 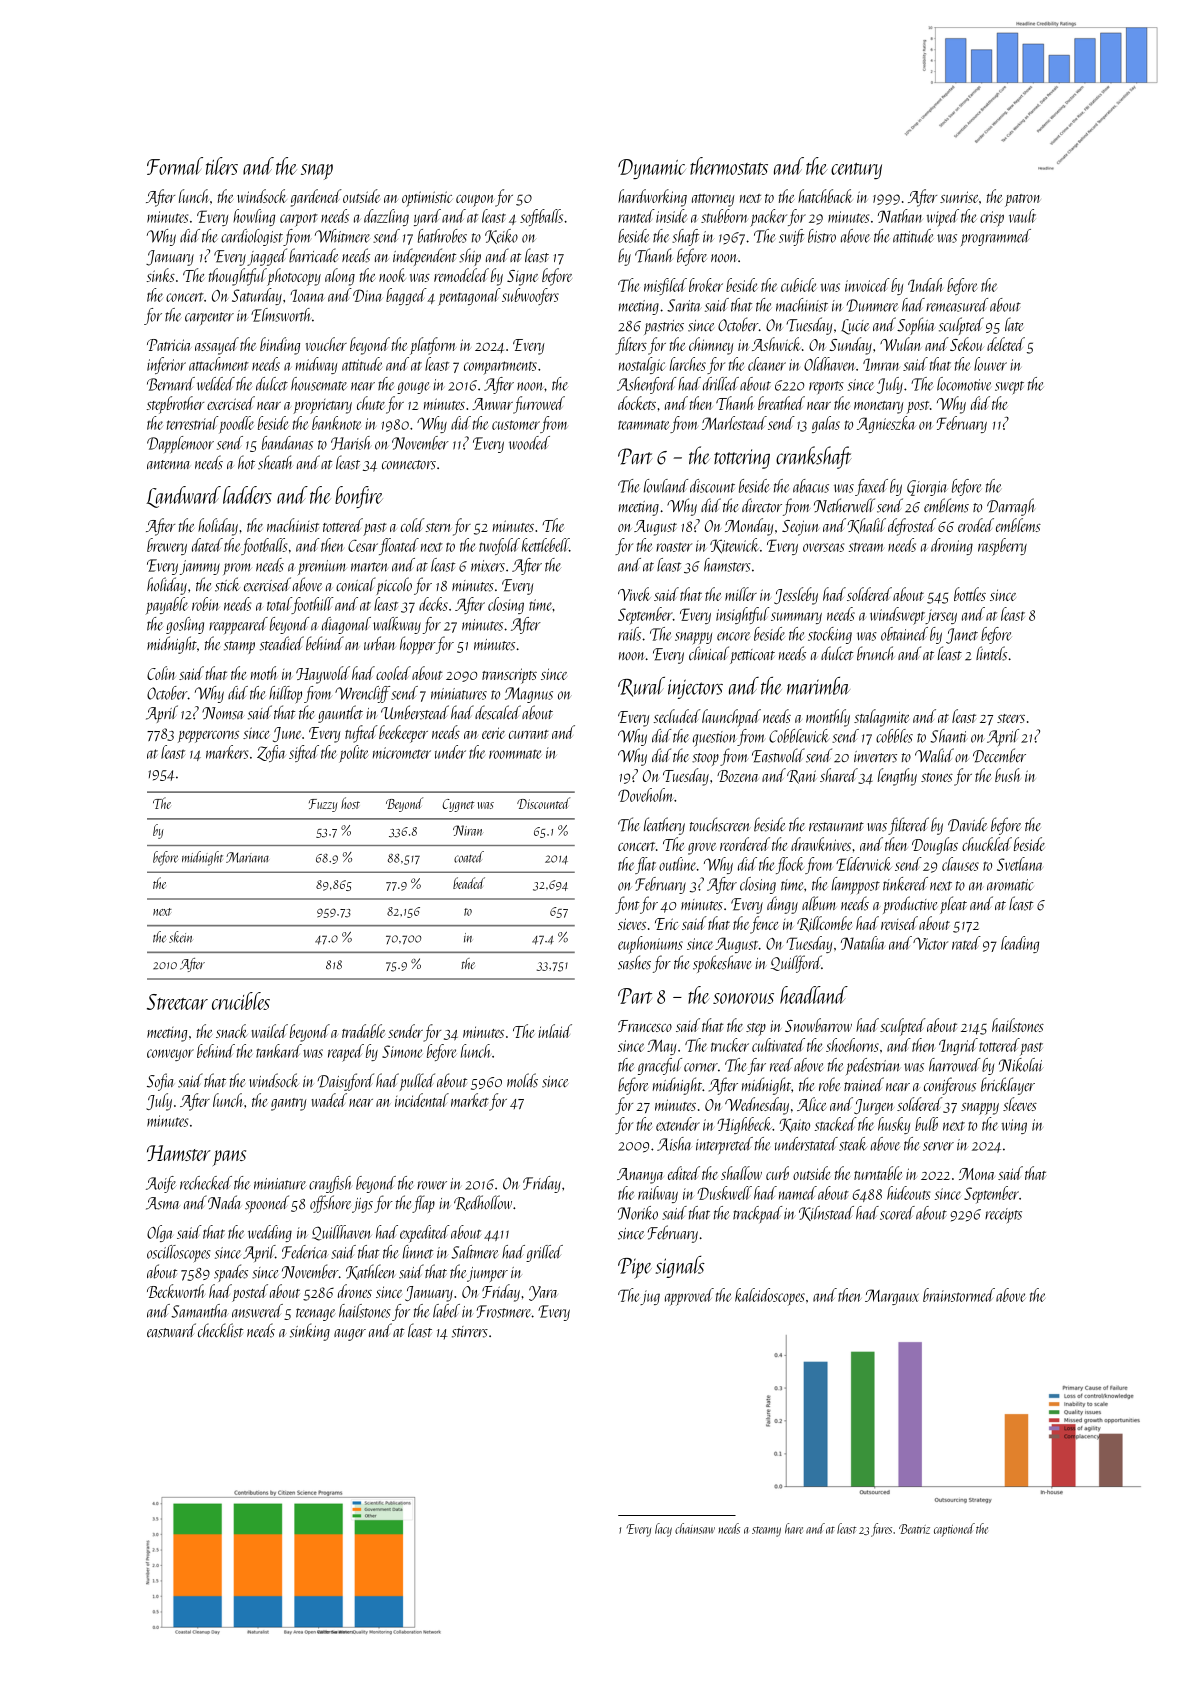 I want to click on Darragh, so click(x=1011, y=507).
